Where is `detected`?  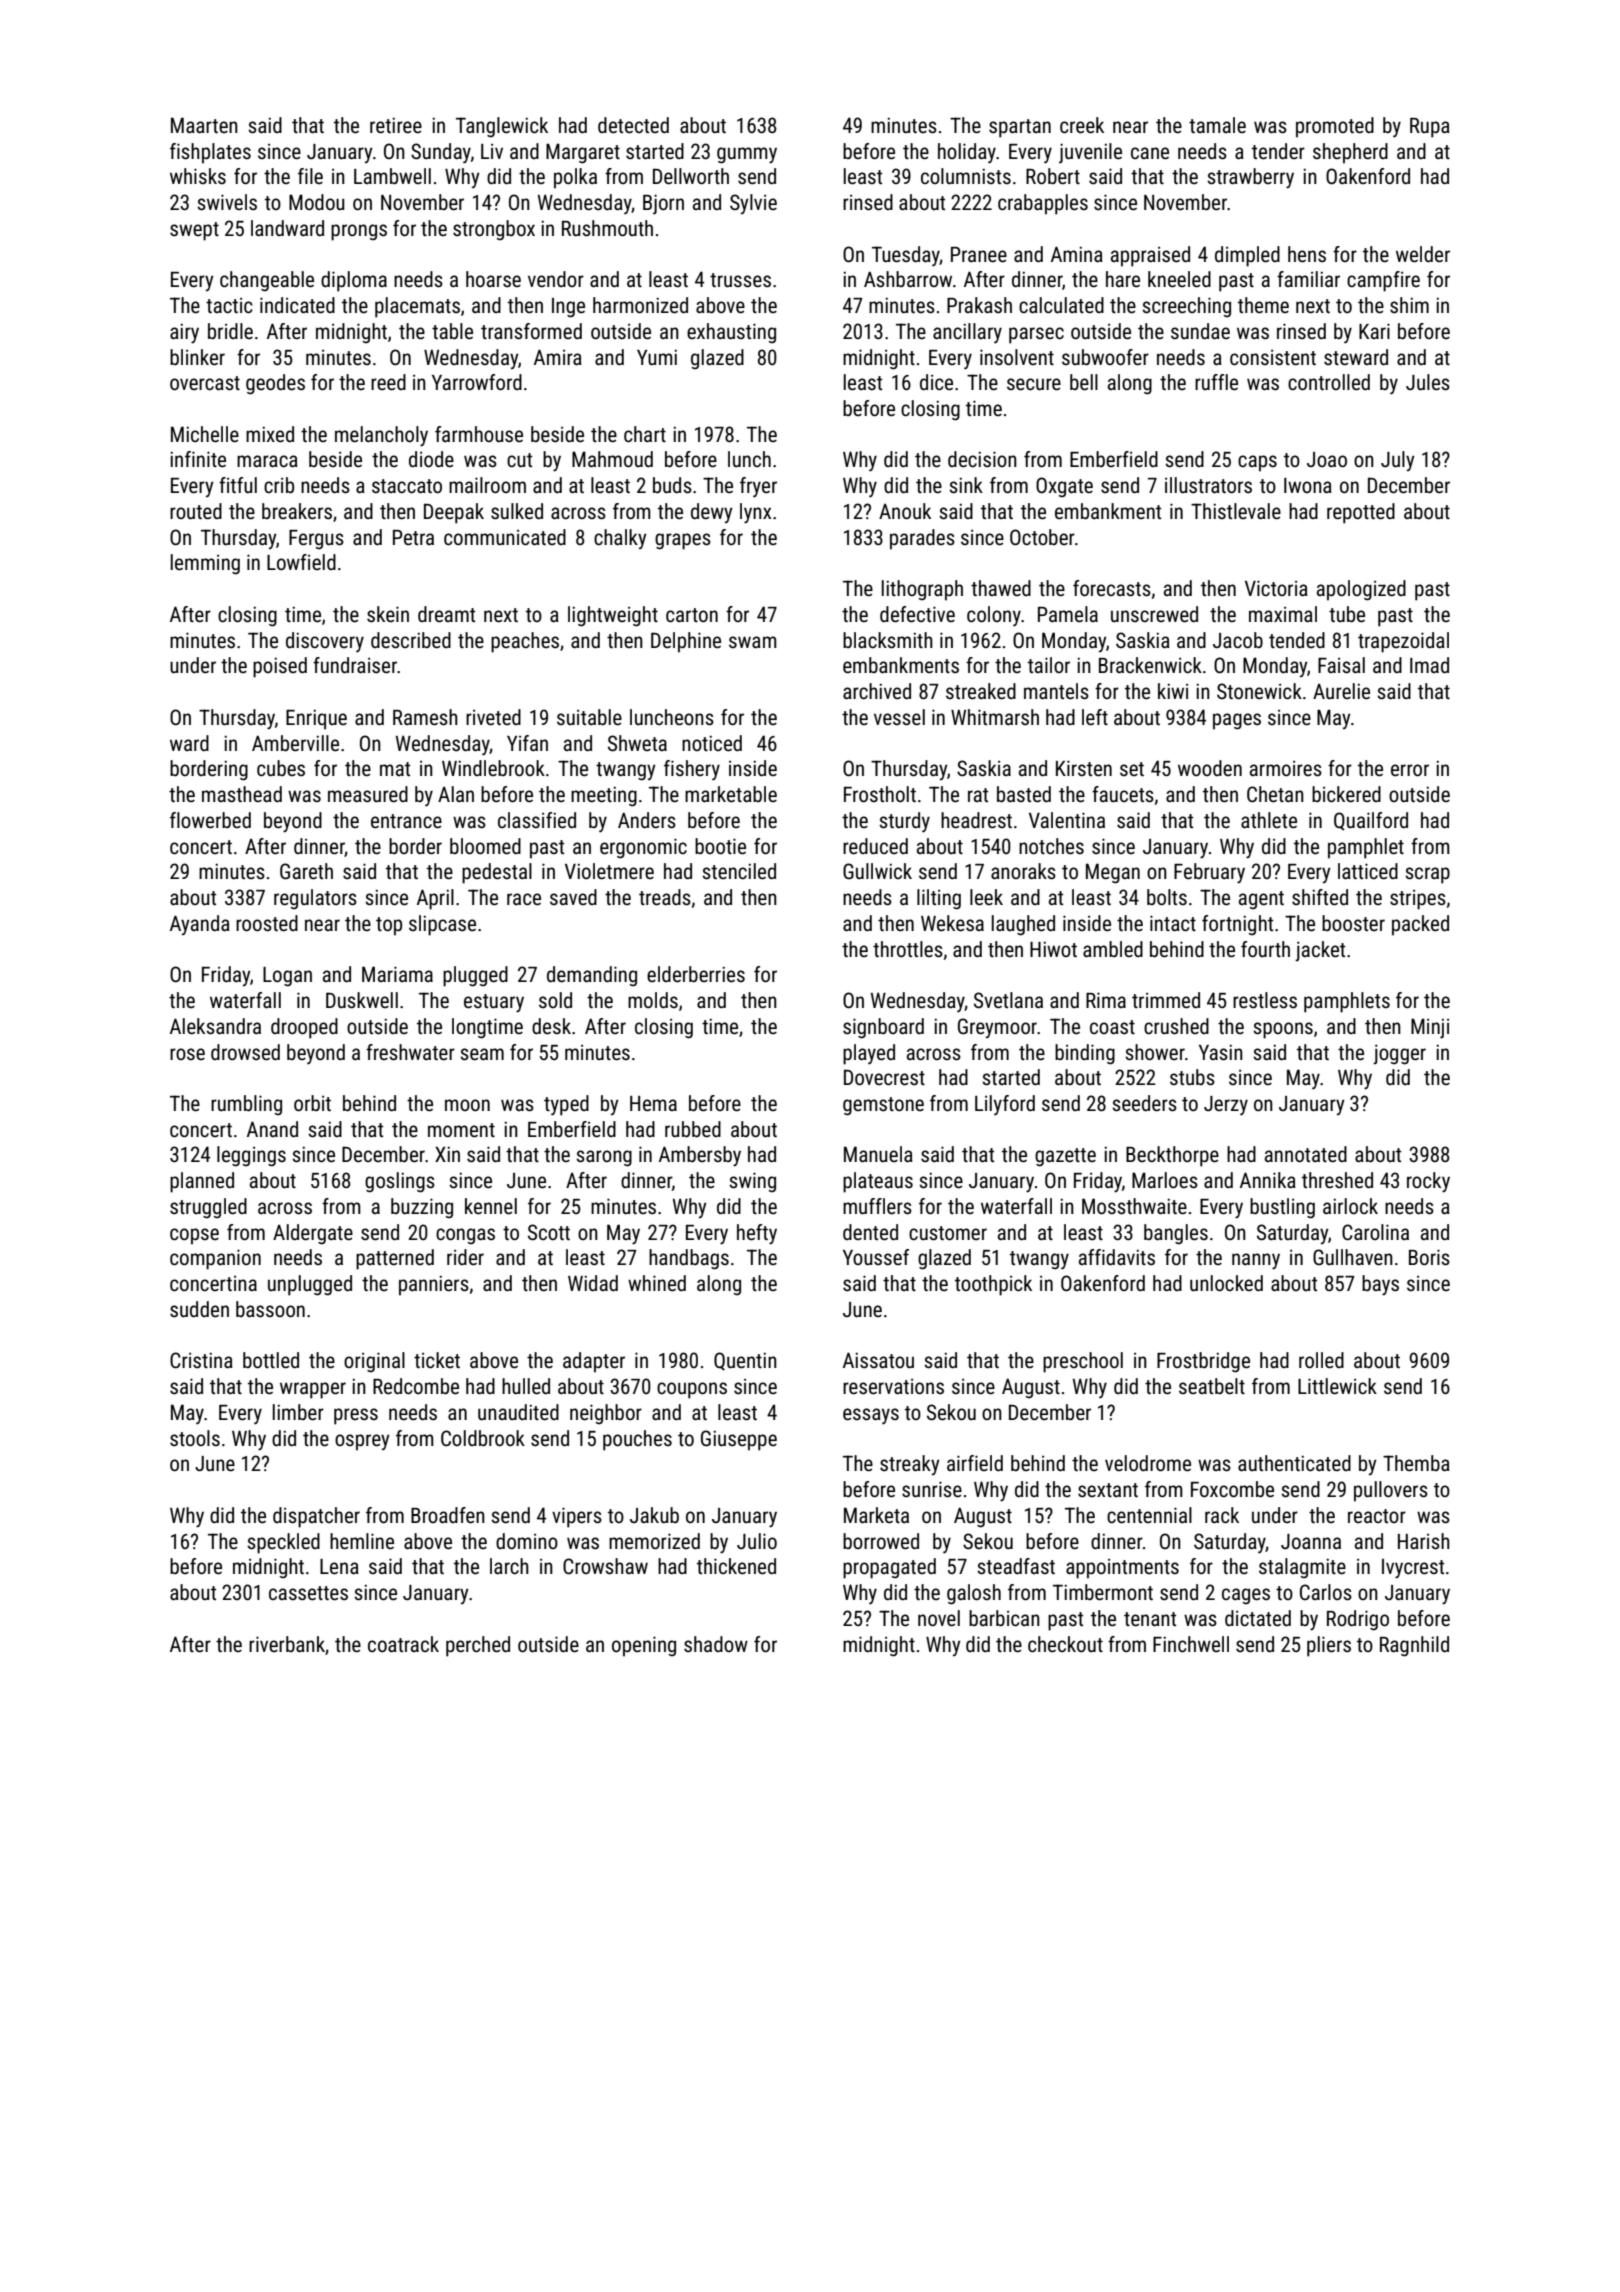 detected is located at coordinates (633, 125).
